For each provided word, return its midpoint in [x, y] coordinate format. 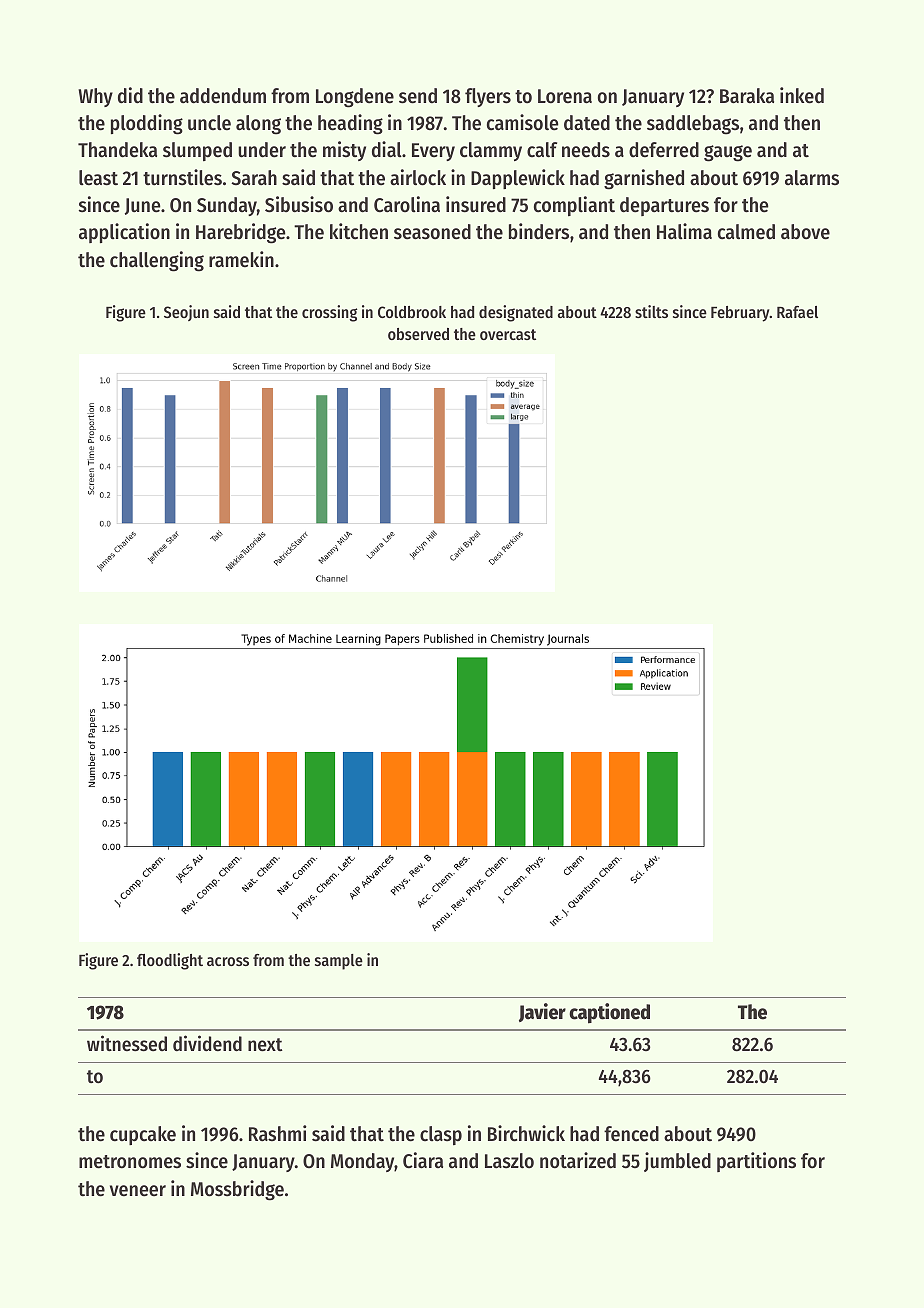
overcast [508, 334]
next [265, 1045]
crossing [330, 313]
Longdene [355, 98]
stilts [651, 311]
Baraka [747, 96]
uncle [209, 123]
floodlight [170, 961]
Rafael [797, 312]
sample [339, 962]
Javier [542, 1012]
